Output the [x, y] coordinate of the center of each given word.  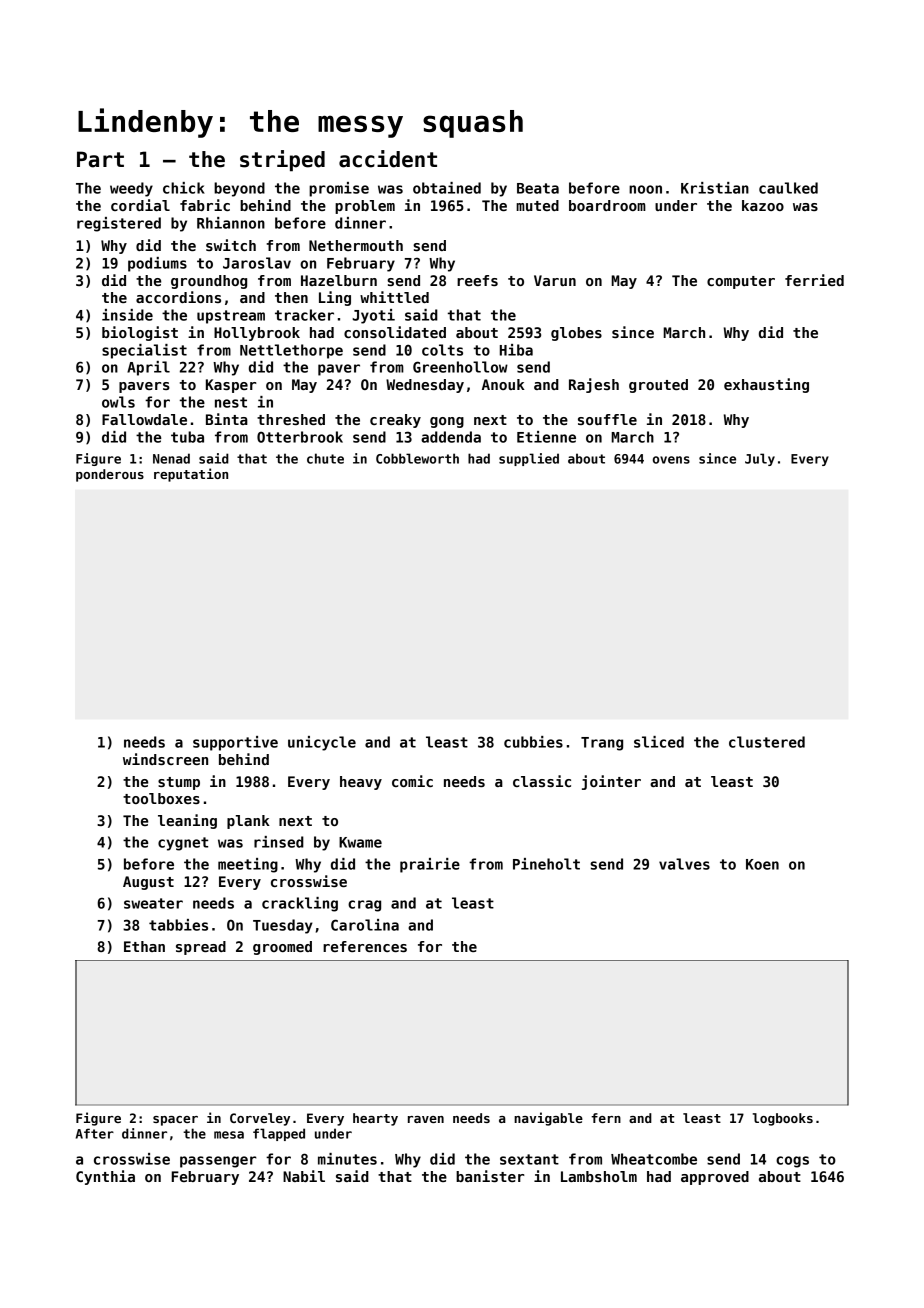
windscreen [165, 759]
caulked [788, 188]
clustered [767, 742]
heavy [361, 783]
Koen [762, 864]
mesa [229, 1135]
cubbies [533, 742]
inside [127, 315]
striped [282, 161]
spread [201, 948]
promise [339, 189]
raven [426, 1119]
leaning [187, 821]
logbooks [783, 1119]
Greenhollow [460, 367]
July [760, 459]
